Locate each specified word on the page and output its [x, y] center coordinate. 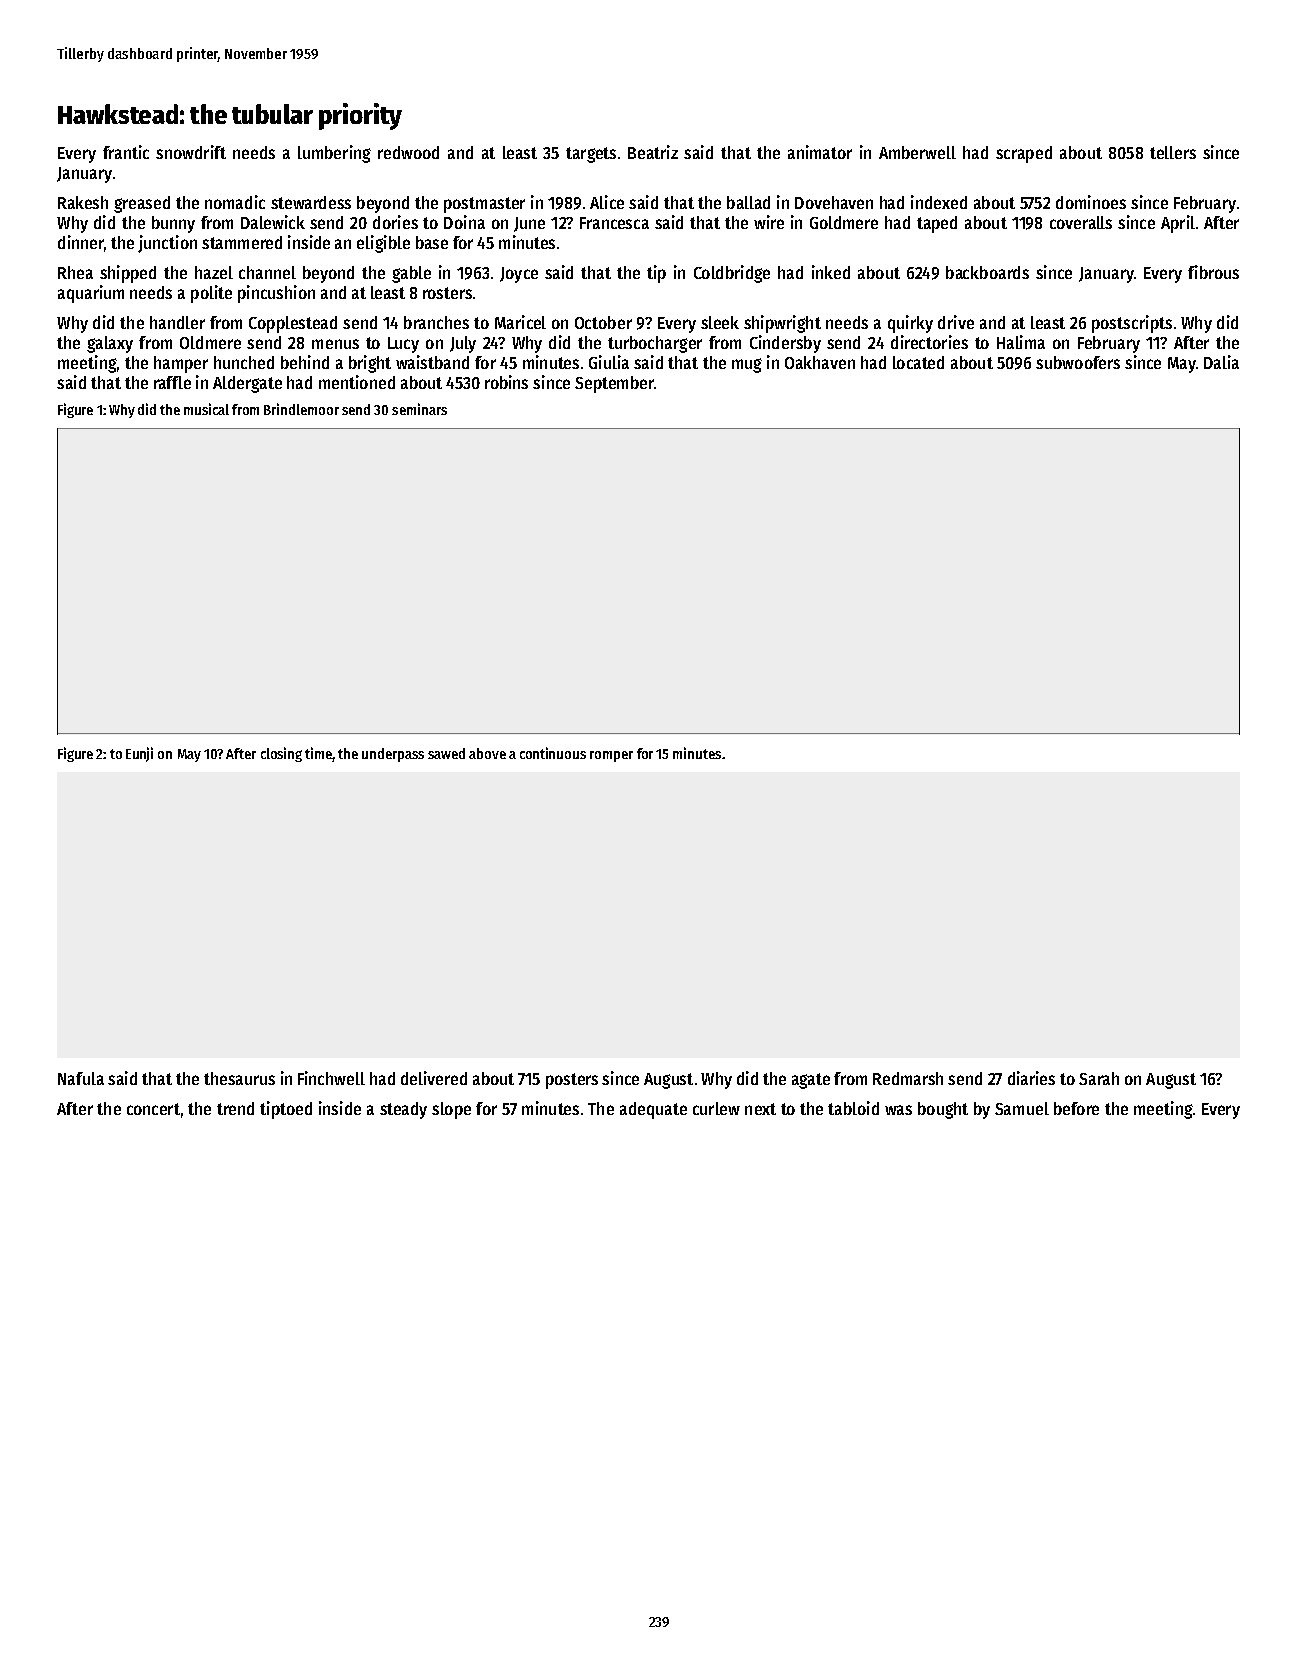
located [918, 362]
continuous [553, 753]
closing [281, 754]
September [614, 384]
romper [611, 756]
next [760, 1109]
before [1076, 1108]
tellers [1173, 152]
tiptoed [286, 1110]
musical [206, 409]
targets [591, 155]
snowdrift [191, 152]
